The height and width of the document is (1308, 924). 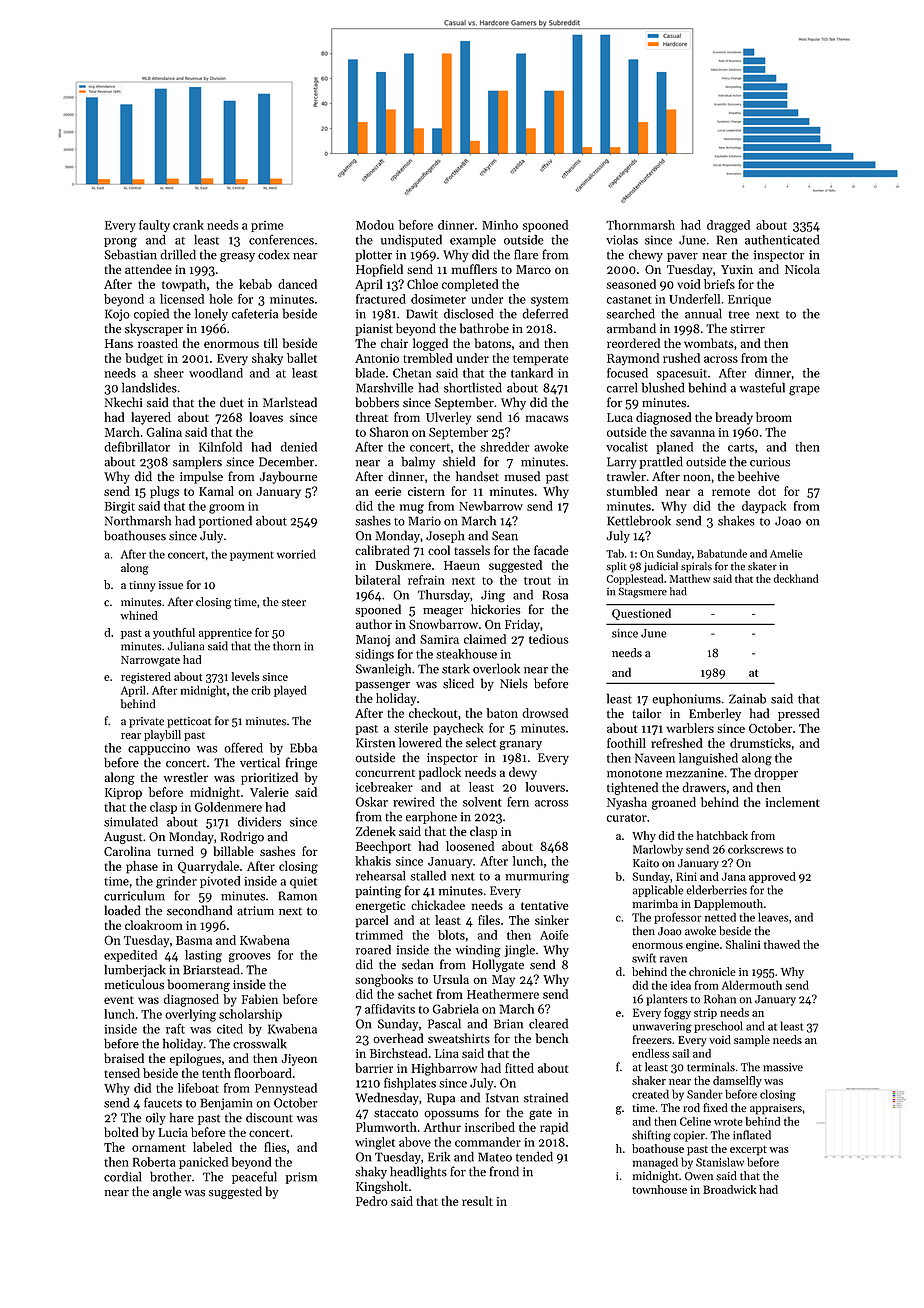 What do you see at coordinates (729, 1189) in the document?
I see `Broadwick` at bounding box center [729, 1189].
